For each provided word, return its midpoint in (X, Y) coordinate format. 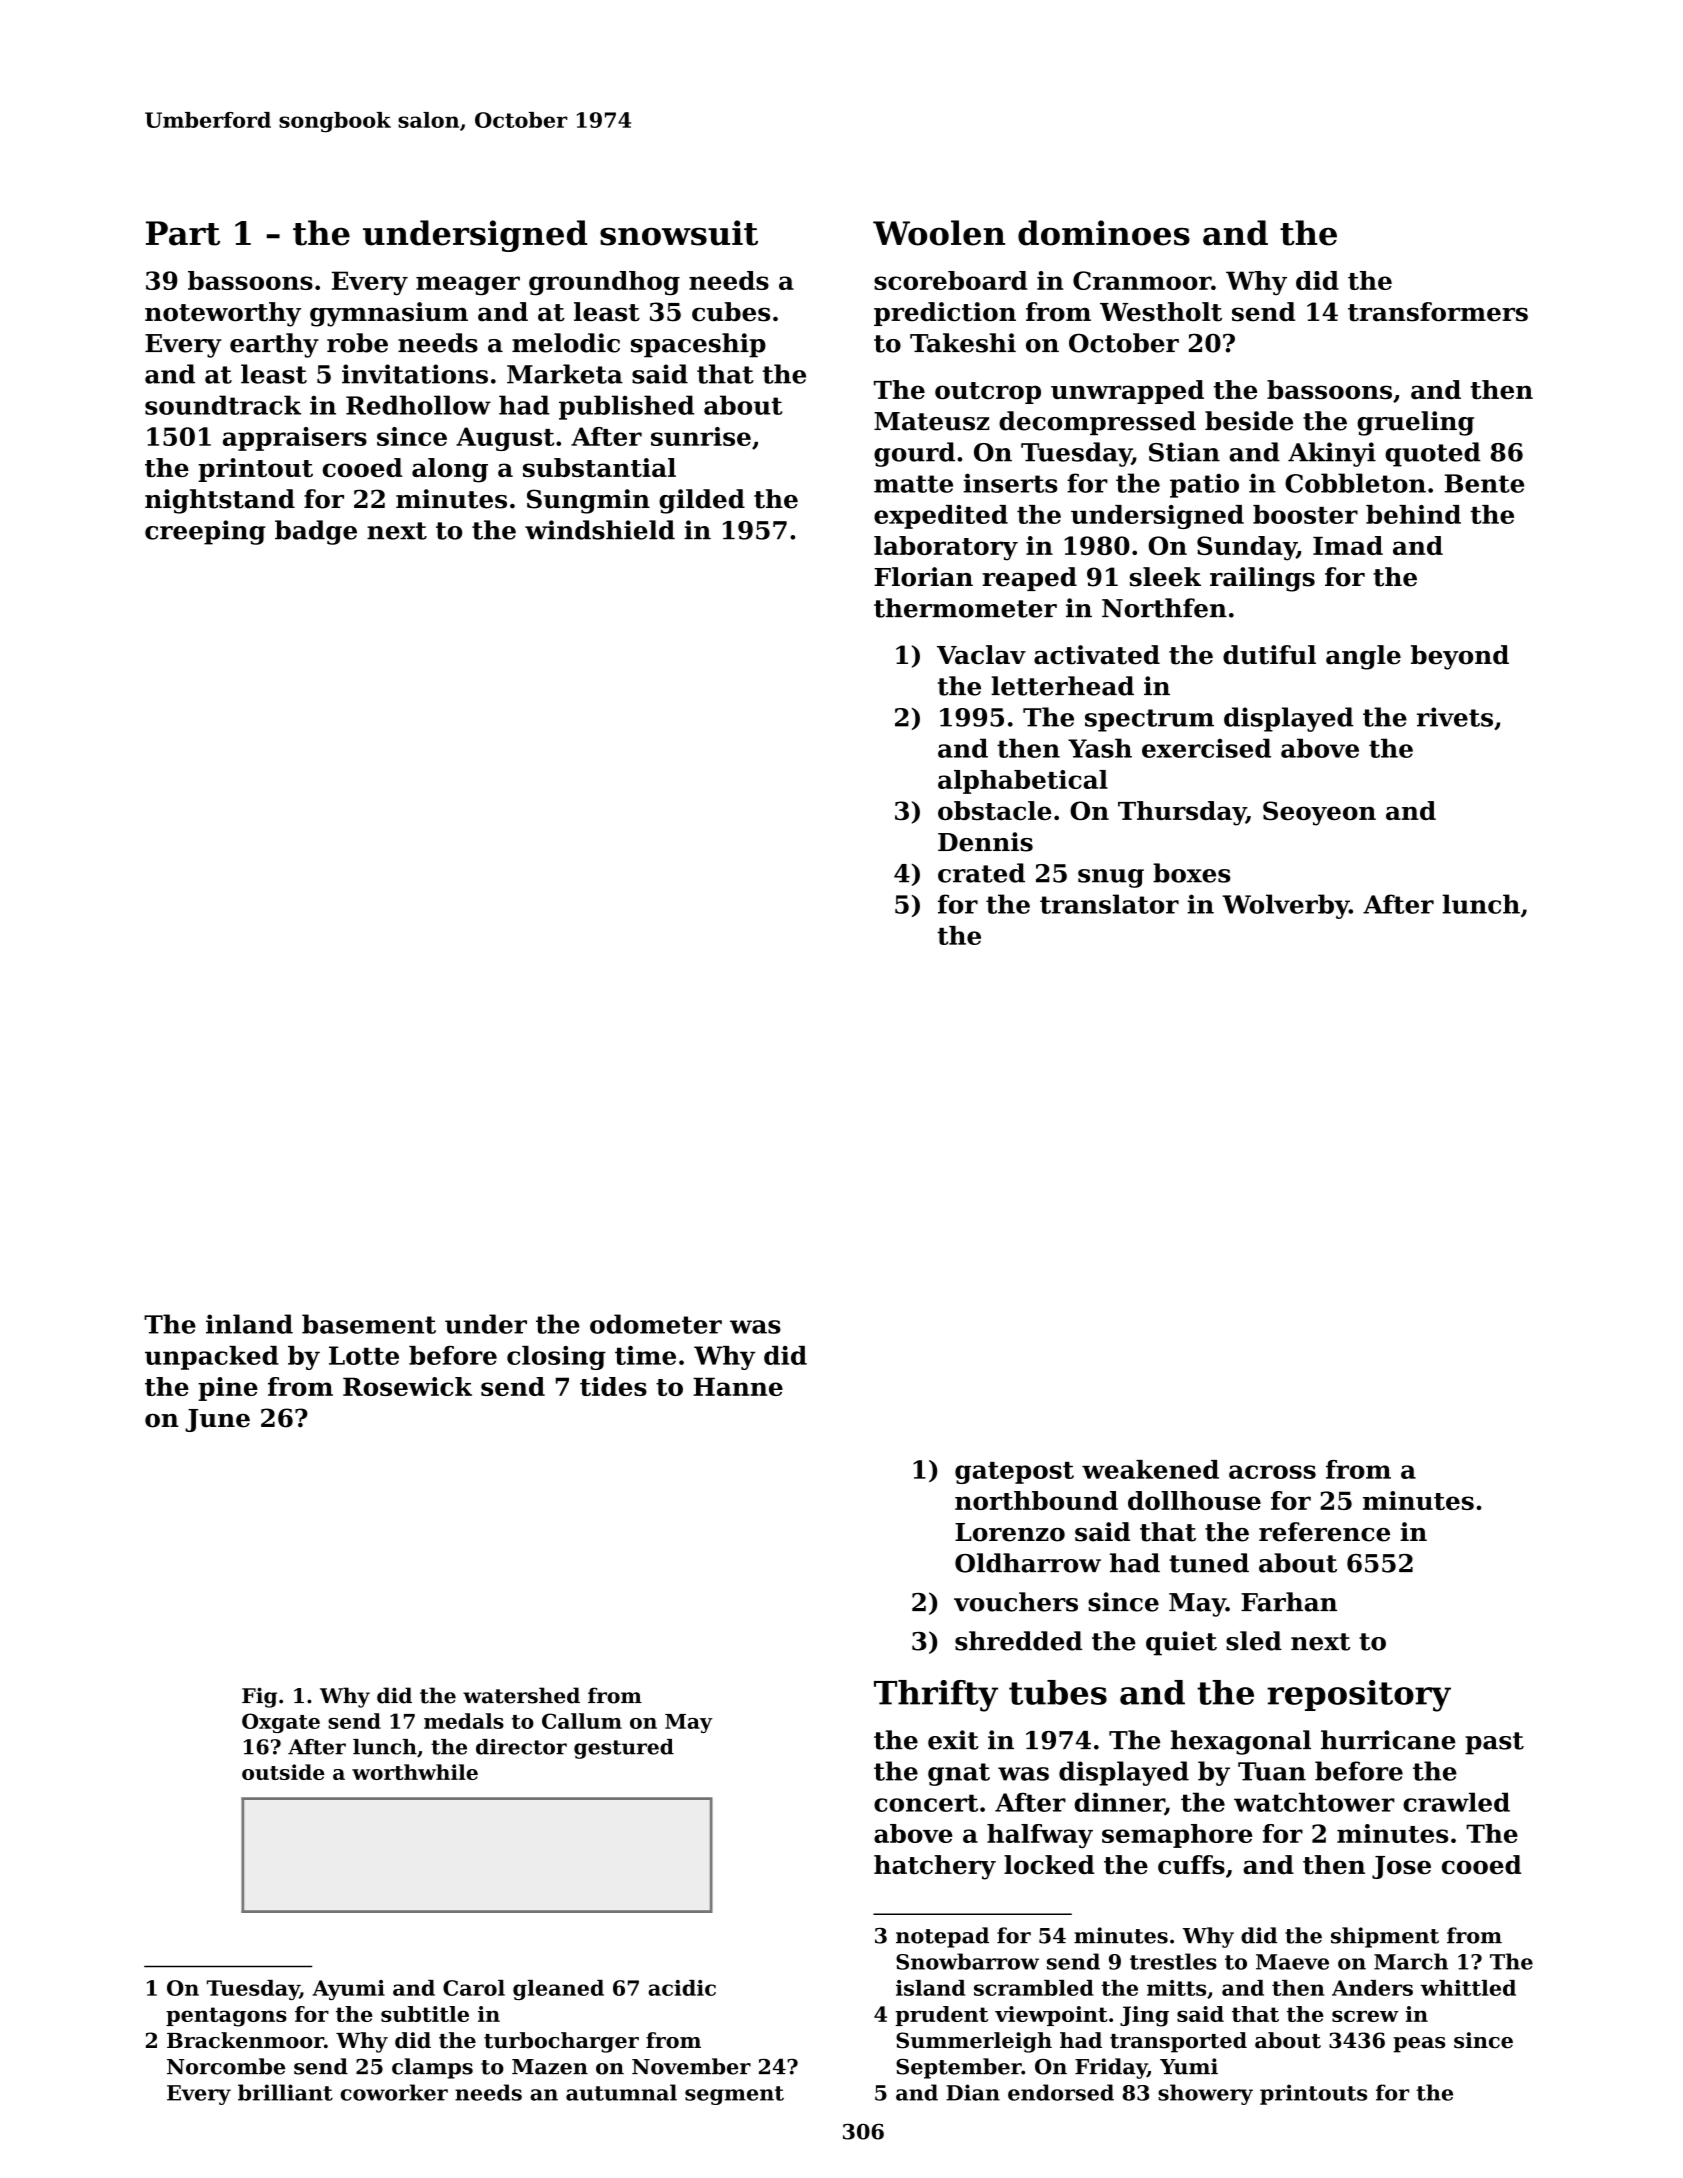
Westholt (1161, 312)
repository (1359, 1696)
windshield (600, 530)
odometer (656, 1324)
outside (283, 1772)
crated (981, 873)
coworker (394, 2092)
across (1272, 1472)
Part (183, 233)
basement (369, 1324)
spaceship (698, 345)
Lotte (364, 1355)
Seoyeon (1319, 813)
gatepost (1014, 1473)
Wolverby (1285, 906)
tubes (1058, 1692)
